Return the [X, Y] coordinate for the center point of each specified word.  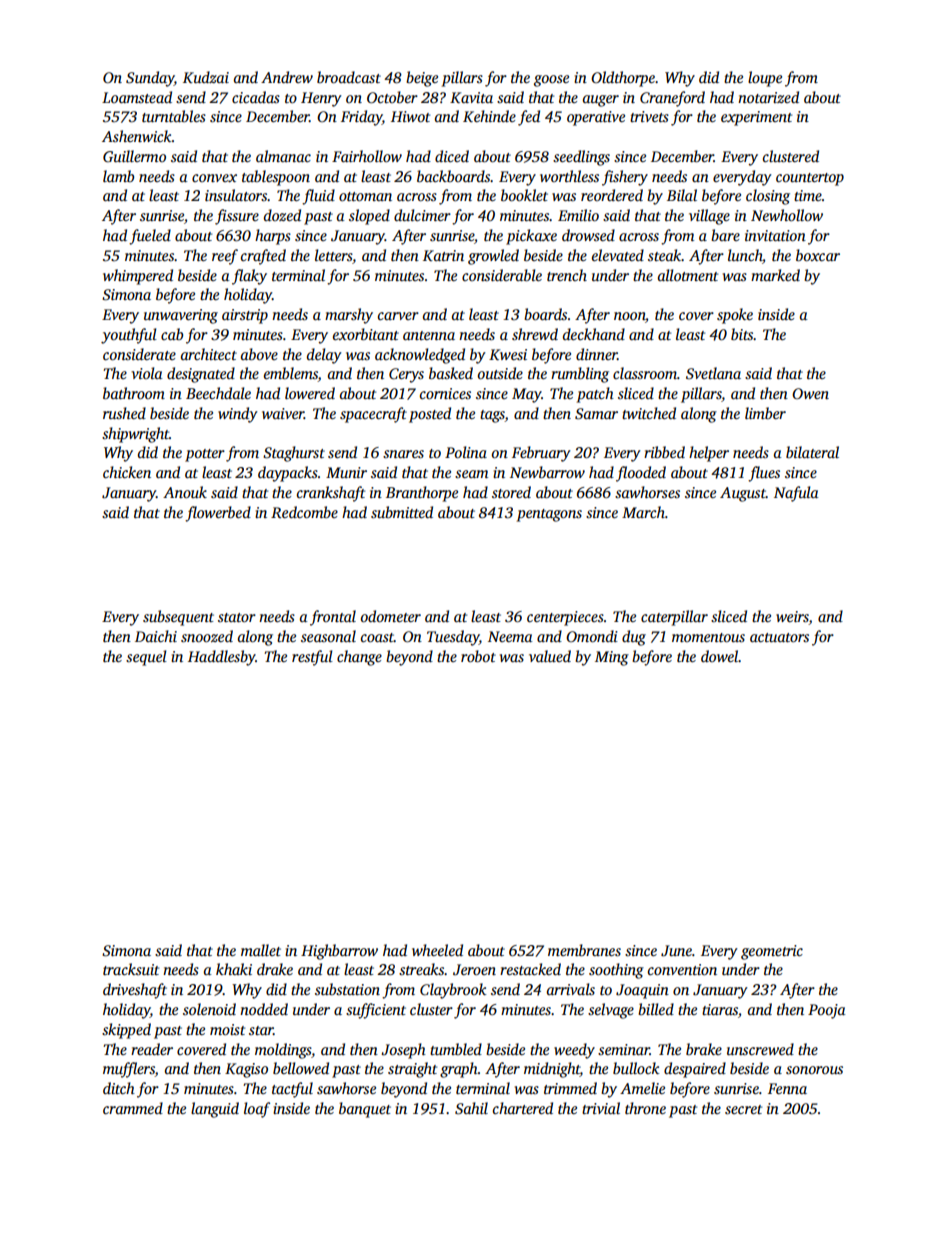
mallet [261, 950]
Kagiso [246, 1070]
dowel [720, 656]
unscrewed [760, 1049]
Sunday [150, 79]
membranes [584, 950]
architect [209, 354]
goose [551, 81]
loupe [765, 79]
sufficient [376, 1011]
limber [765, 413]
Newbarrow [547, 472]
